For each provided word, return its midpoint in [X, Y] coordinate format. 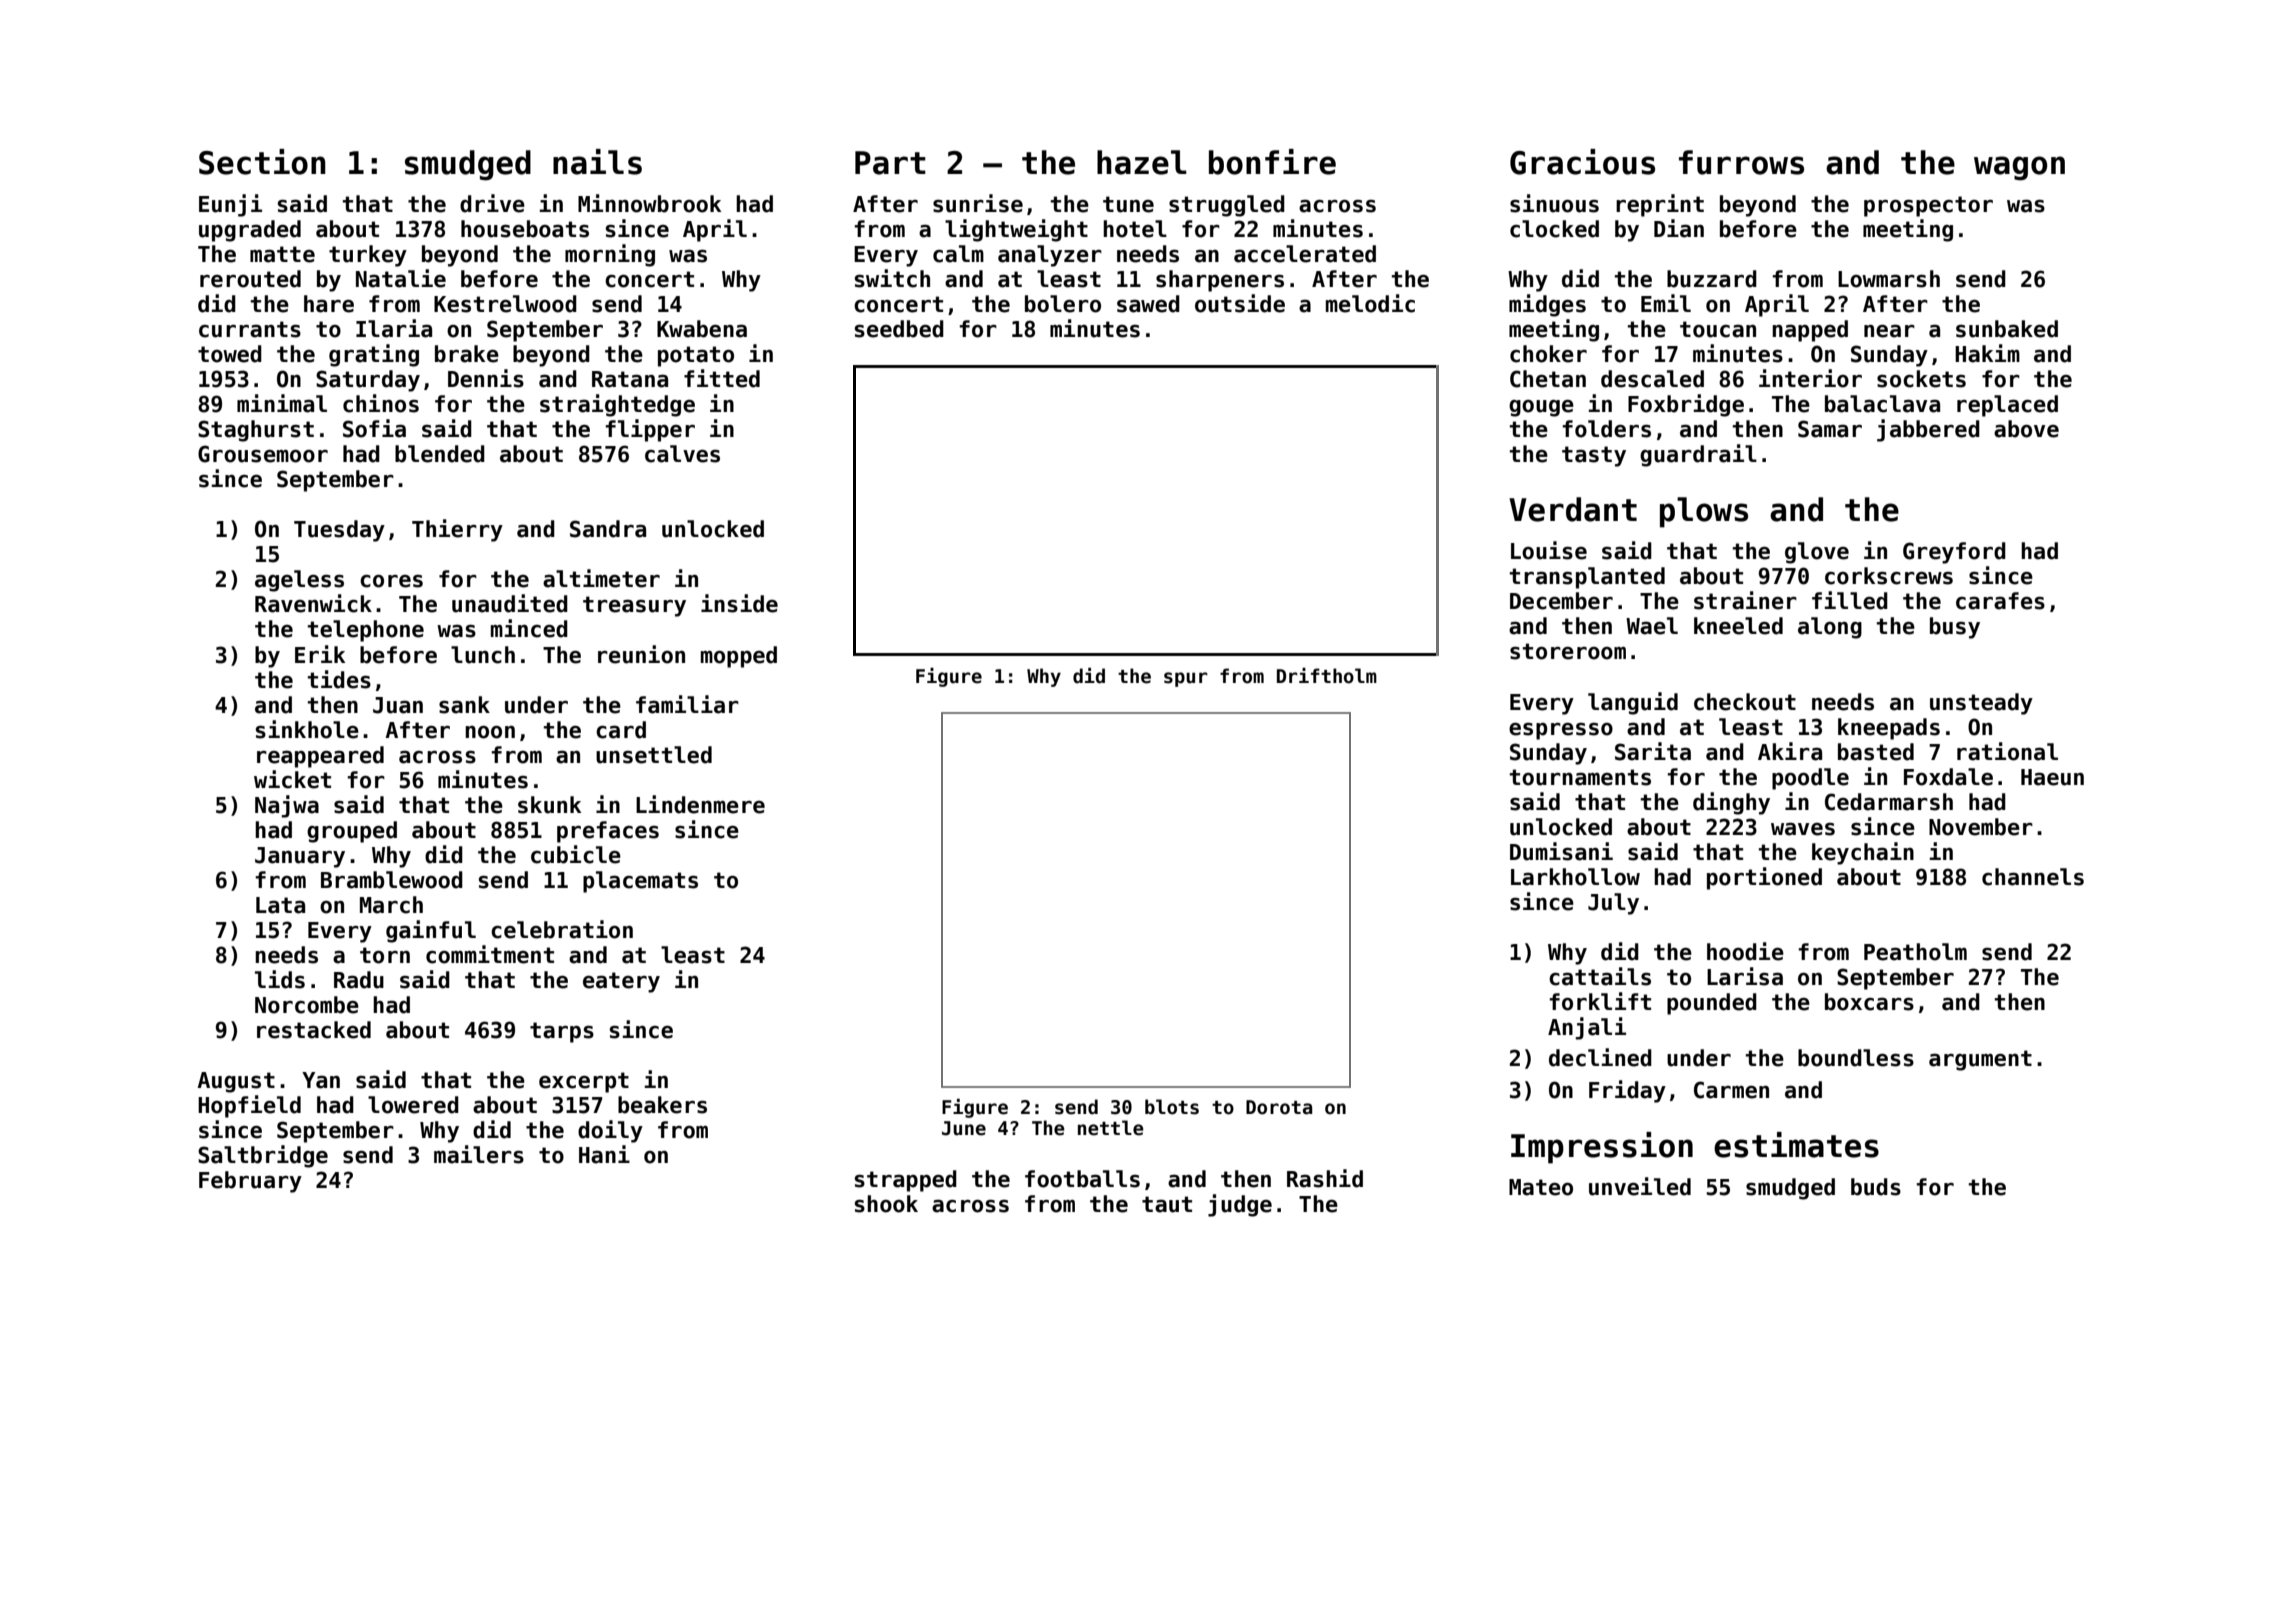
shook [886, 1204]
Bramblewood [392, 880]
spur [1186, 679]
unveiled [1640, 1186]
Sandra [608, 529]
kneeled [1738, 626]
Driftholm [1327, 676]
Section [262, 162]
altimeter [601, 578]
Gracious [1582, 162]
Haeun [2052, 777]
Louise [1549, 550]
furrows [1741, 162]
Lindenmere [700, 804]
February [250, 1182]
